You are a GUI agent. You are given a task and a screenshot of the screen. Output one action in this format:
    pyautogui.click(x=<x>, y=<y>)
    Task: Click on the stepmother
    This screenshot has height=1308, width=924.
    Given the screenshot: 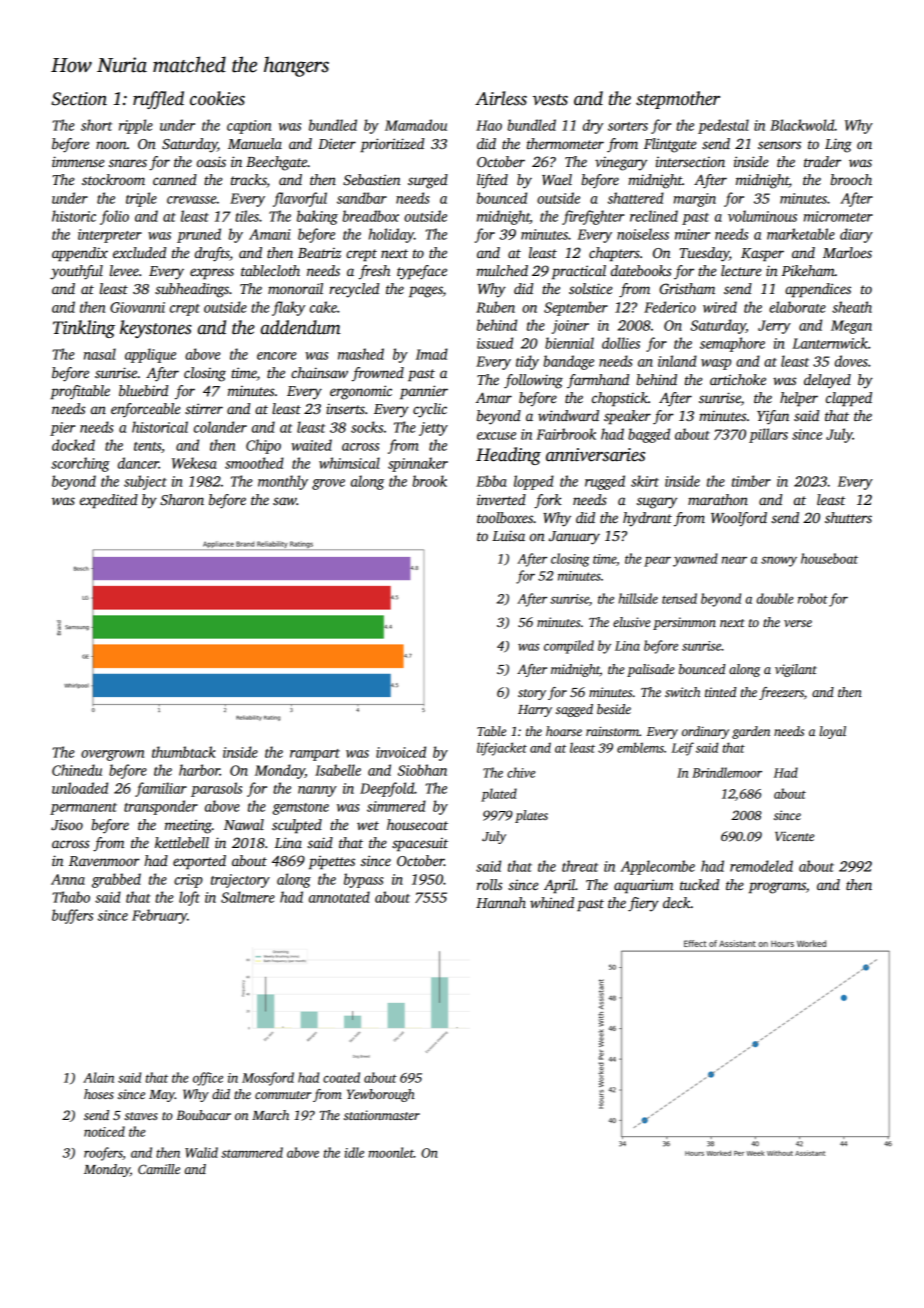 What is the action you would take?
    pyautogui.click(x=678, y=100)
